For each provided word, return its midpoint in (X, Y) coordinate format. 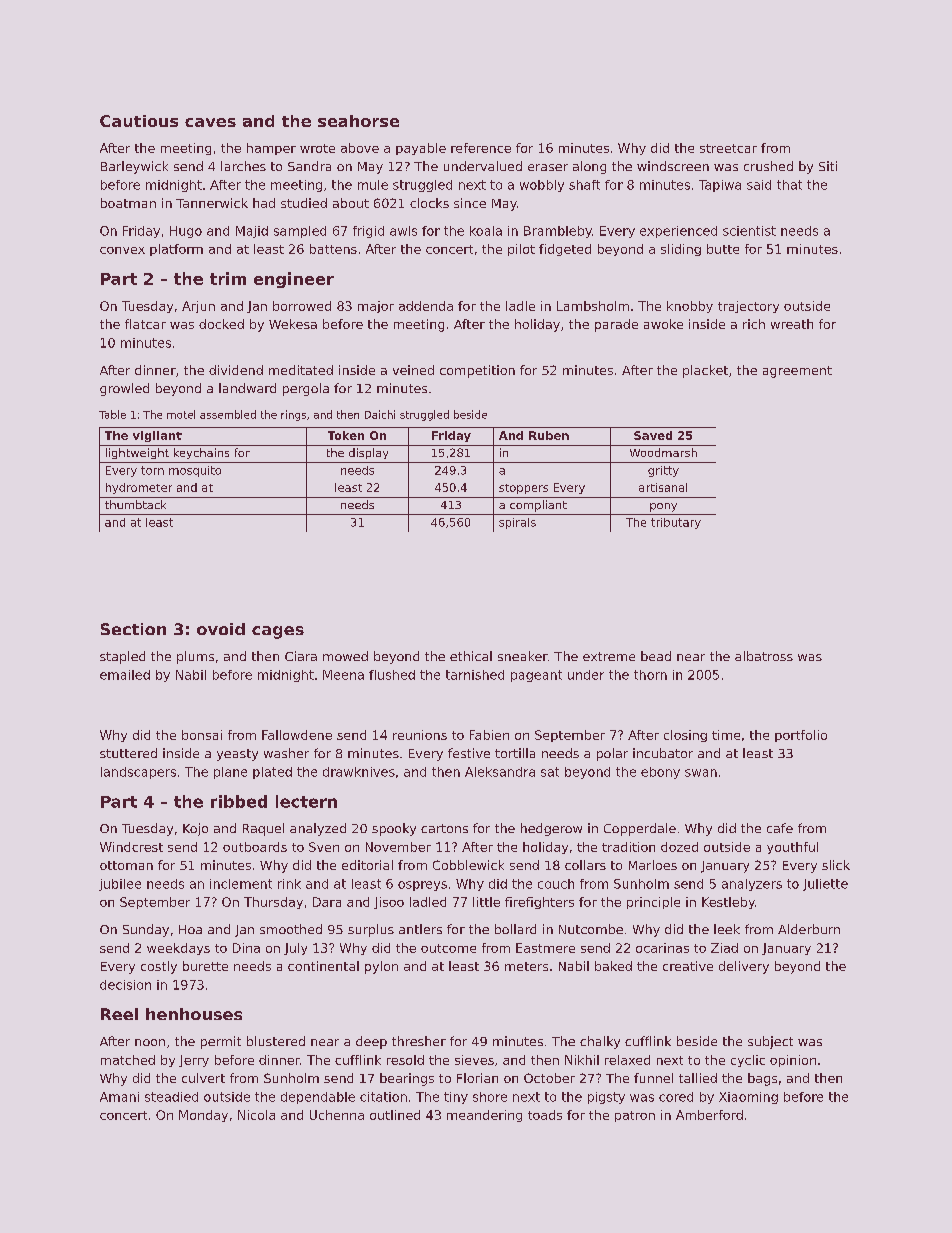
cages (278, 632)
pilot (521, 250)
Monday (203, 1116)
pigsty (606, 1098)
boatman (128, 203)
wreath (792, 324)
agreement (797, 372)
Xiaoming (748, 1098)
